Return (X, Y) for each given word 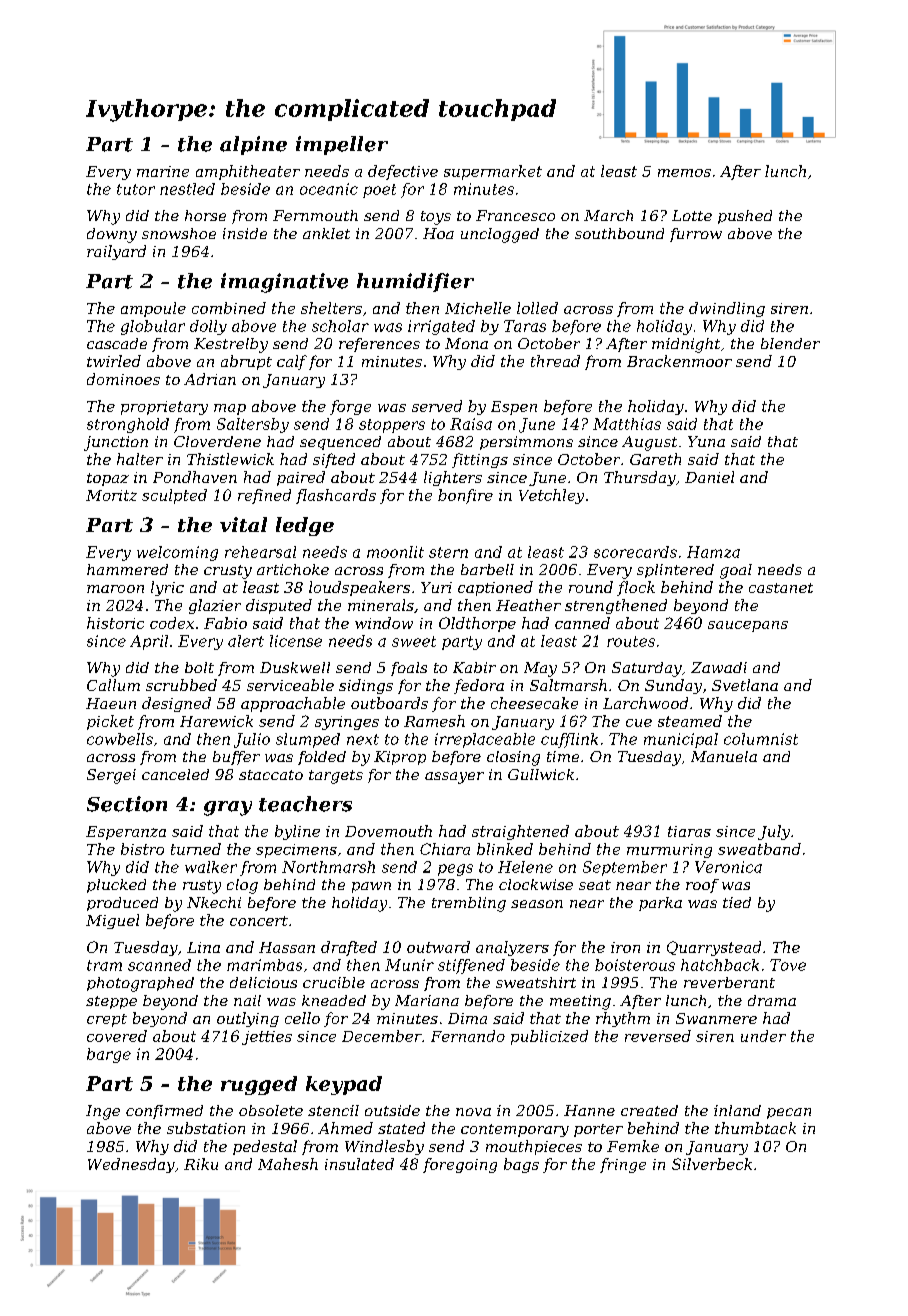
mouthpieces (534, 1147)
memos (684, 173)
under (763, 1036)
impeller (342, 145)
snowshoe (179, 233)
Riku (201, 1164)
